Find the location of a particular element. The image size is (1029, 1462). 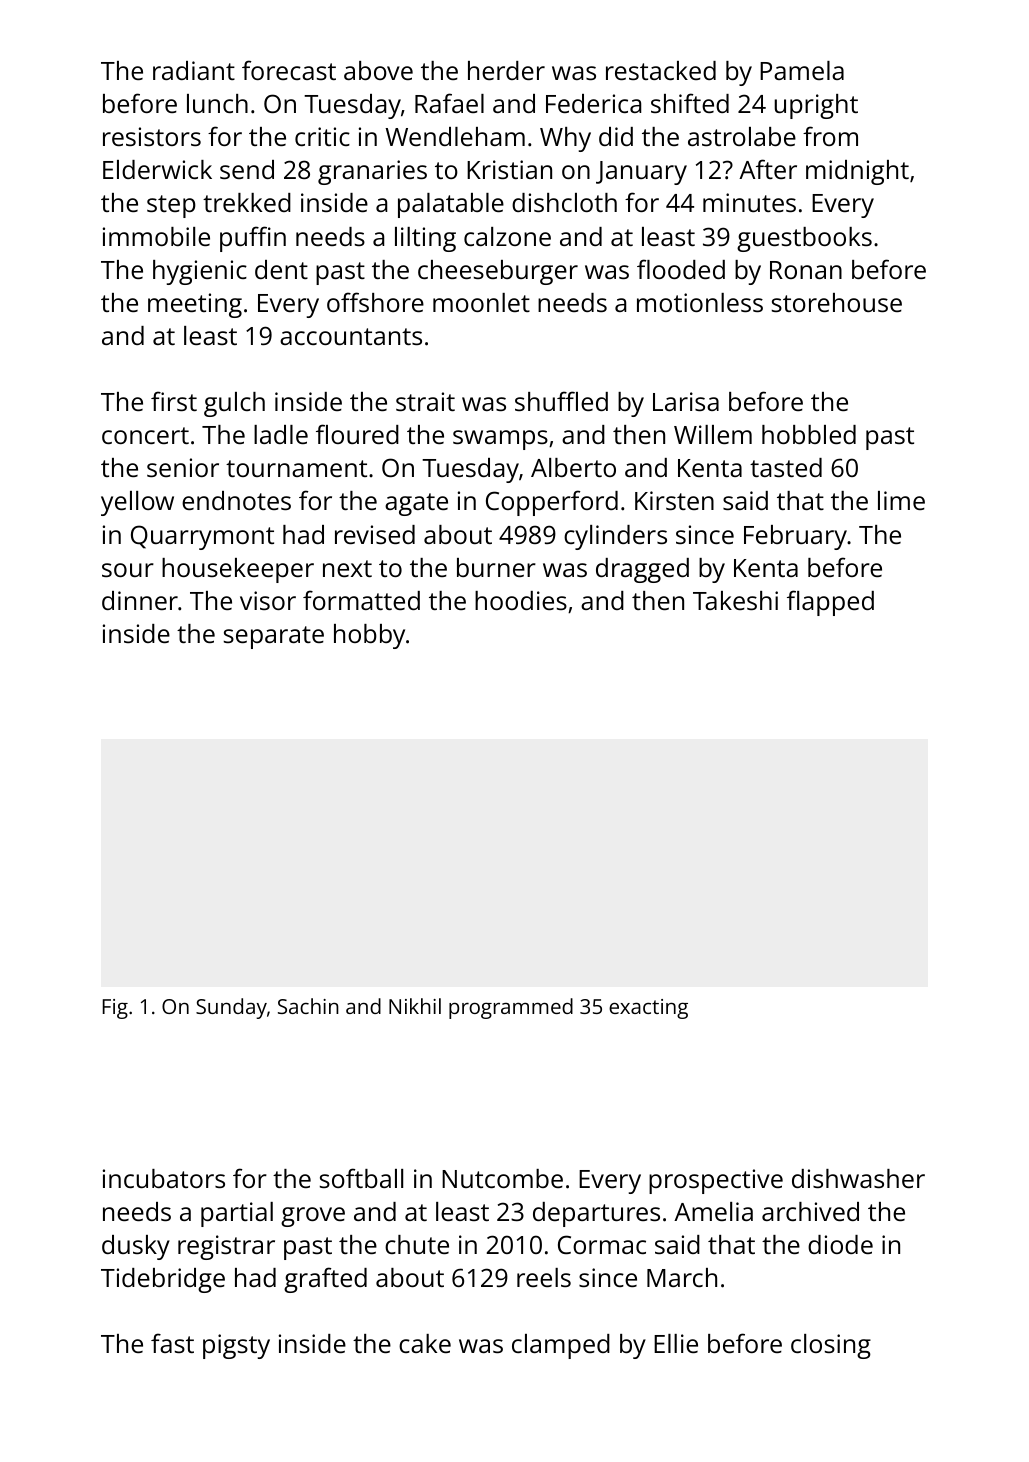

tournament is located at coordinates (296, 468).
